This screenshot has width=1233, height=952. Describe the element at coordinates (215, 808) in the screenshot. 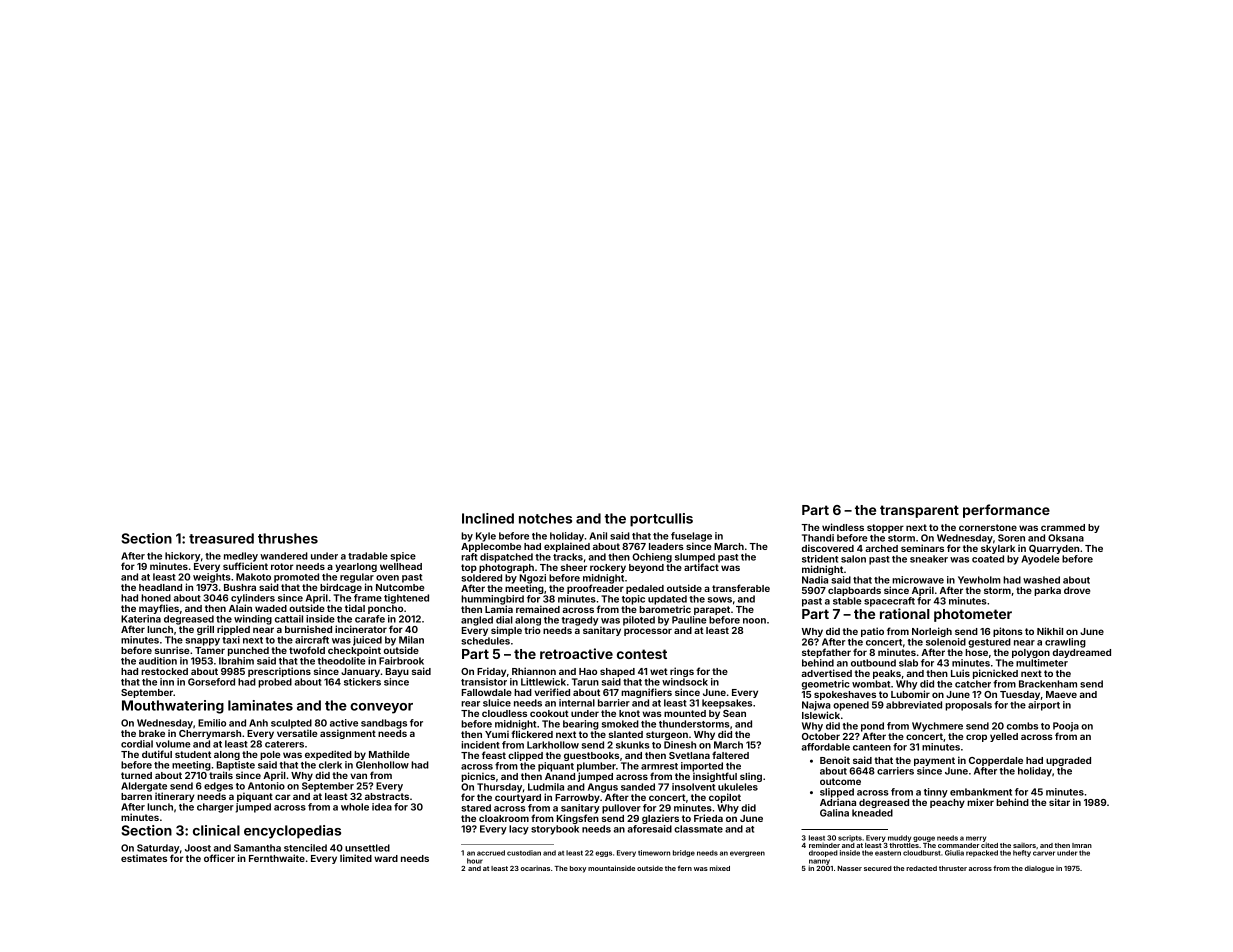

I see `charger` at that location.
